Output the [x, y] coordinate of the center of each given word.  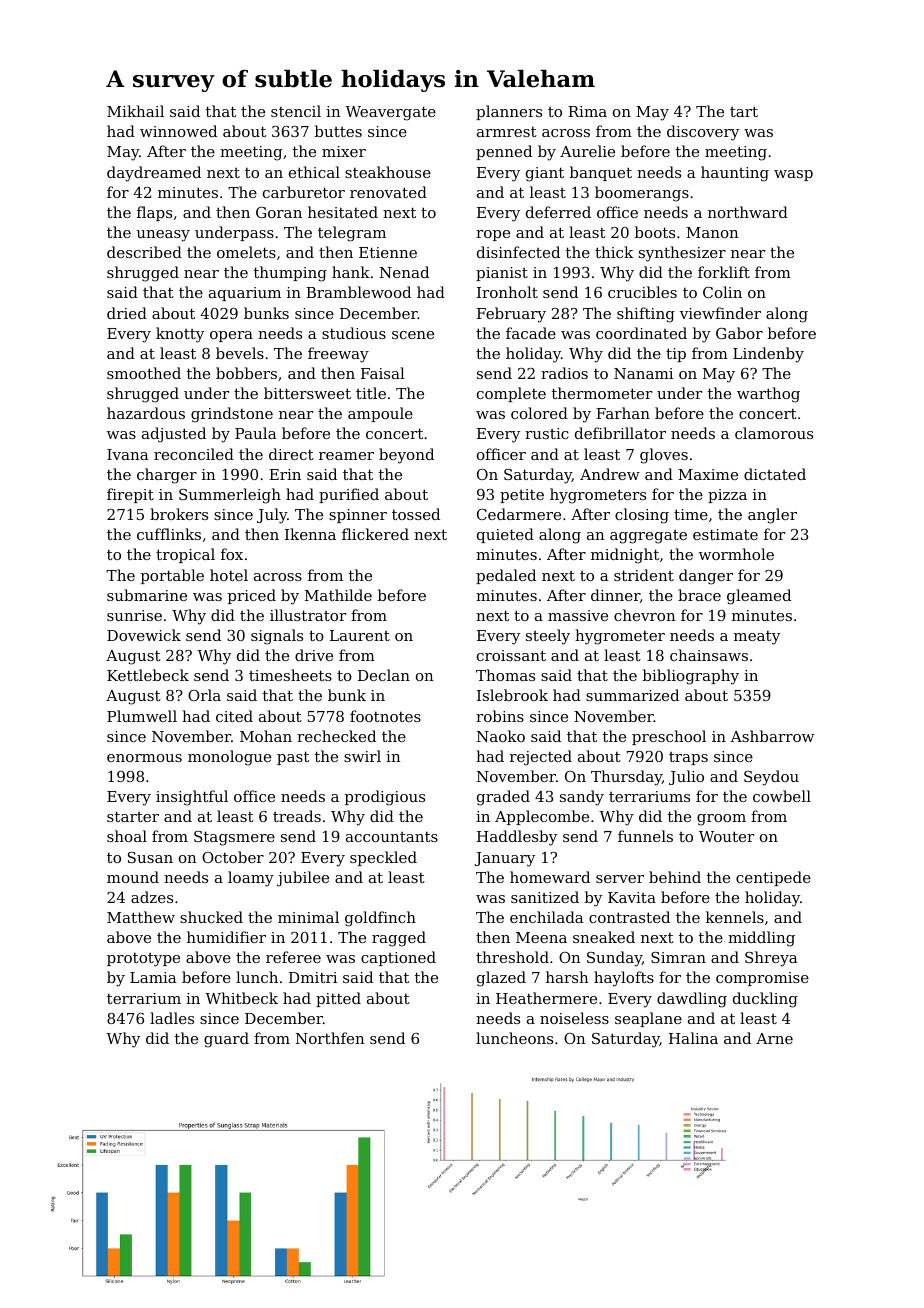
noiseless [574, 1018]
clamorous [774, 433]
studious [354, 333]
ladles [172, 1018]
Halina [693, 1038]
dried [127, 313]
